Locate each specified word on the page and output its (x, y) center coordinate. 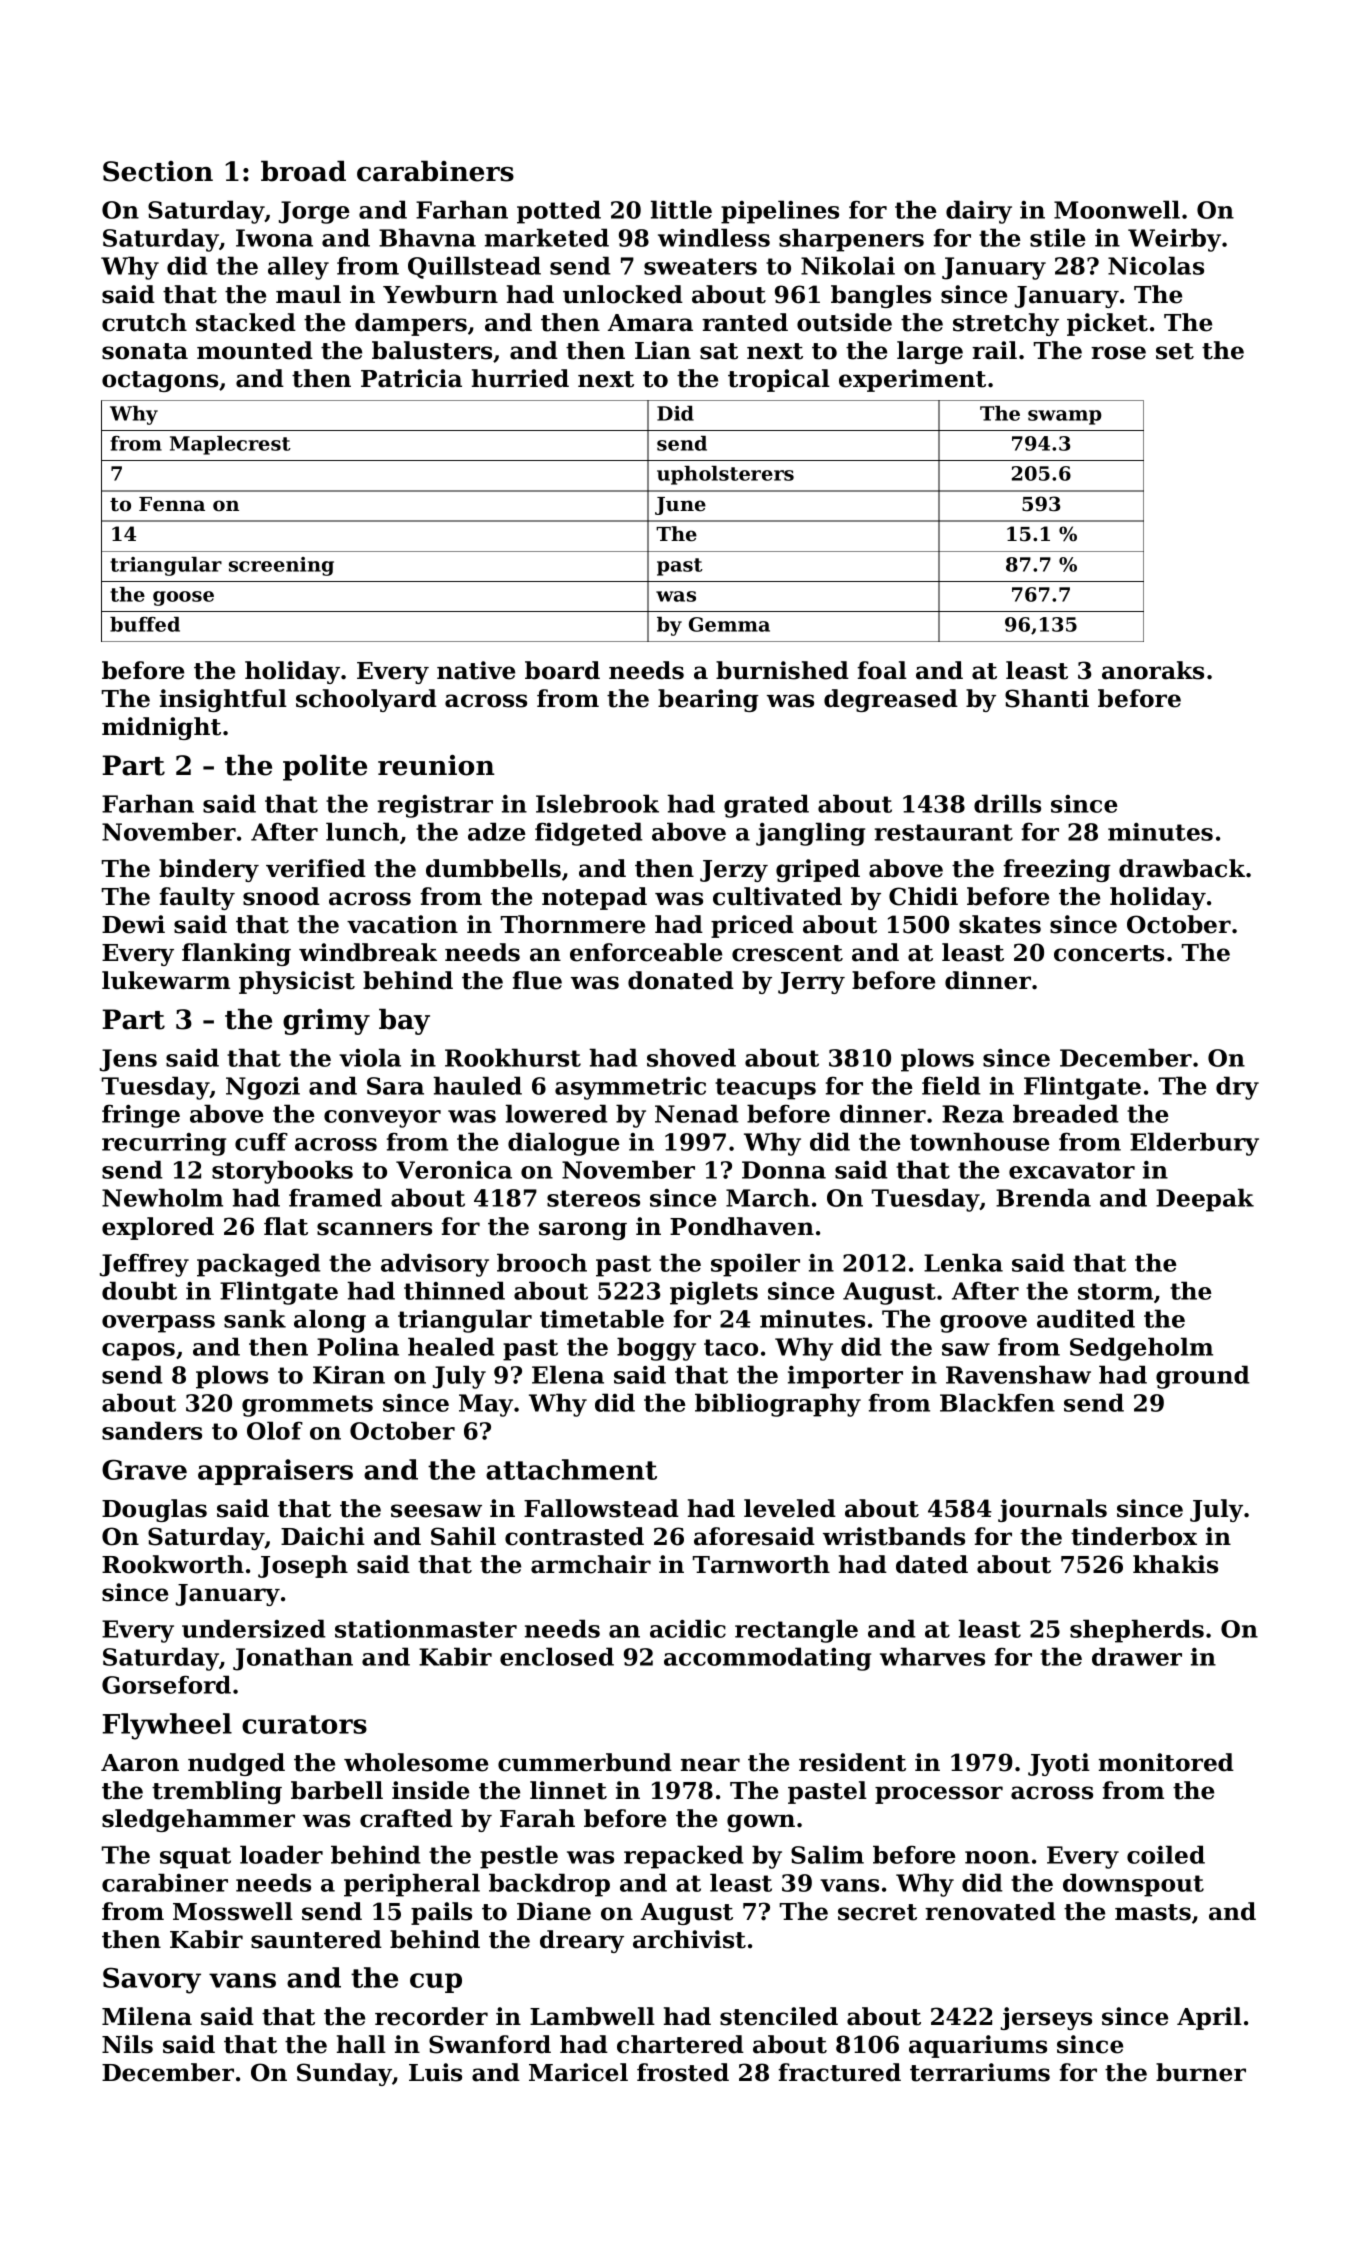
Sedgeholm (1141, 1349)
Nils (127, 2044)
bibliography (778, 1405)
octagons (160, 381)
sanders (152, 1430)
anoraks (1153, 670)
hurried (520, 378)
